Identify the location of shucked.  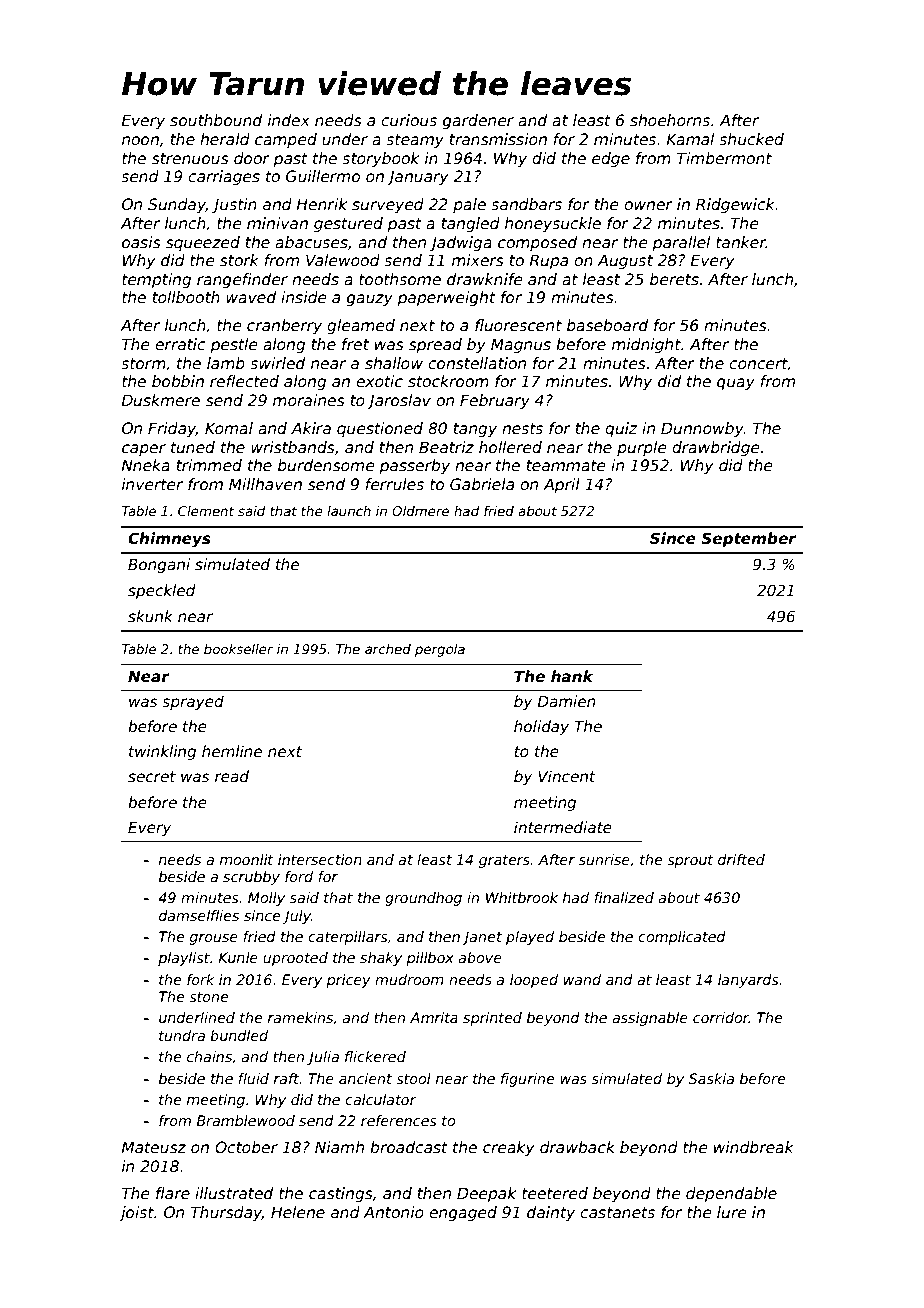
(751, 139).
